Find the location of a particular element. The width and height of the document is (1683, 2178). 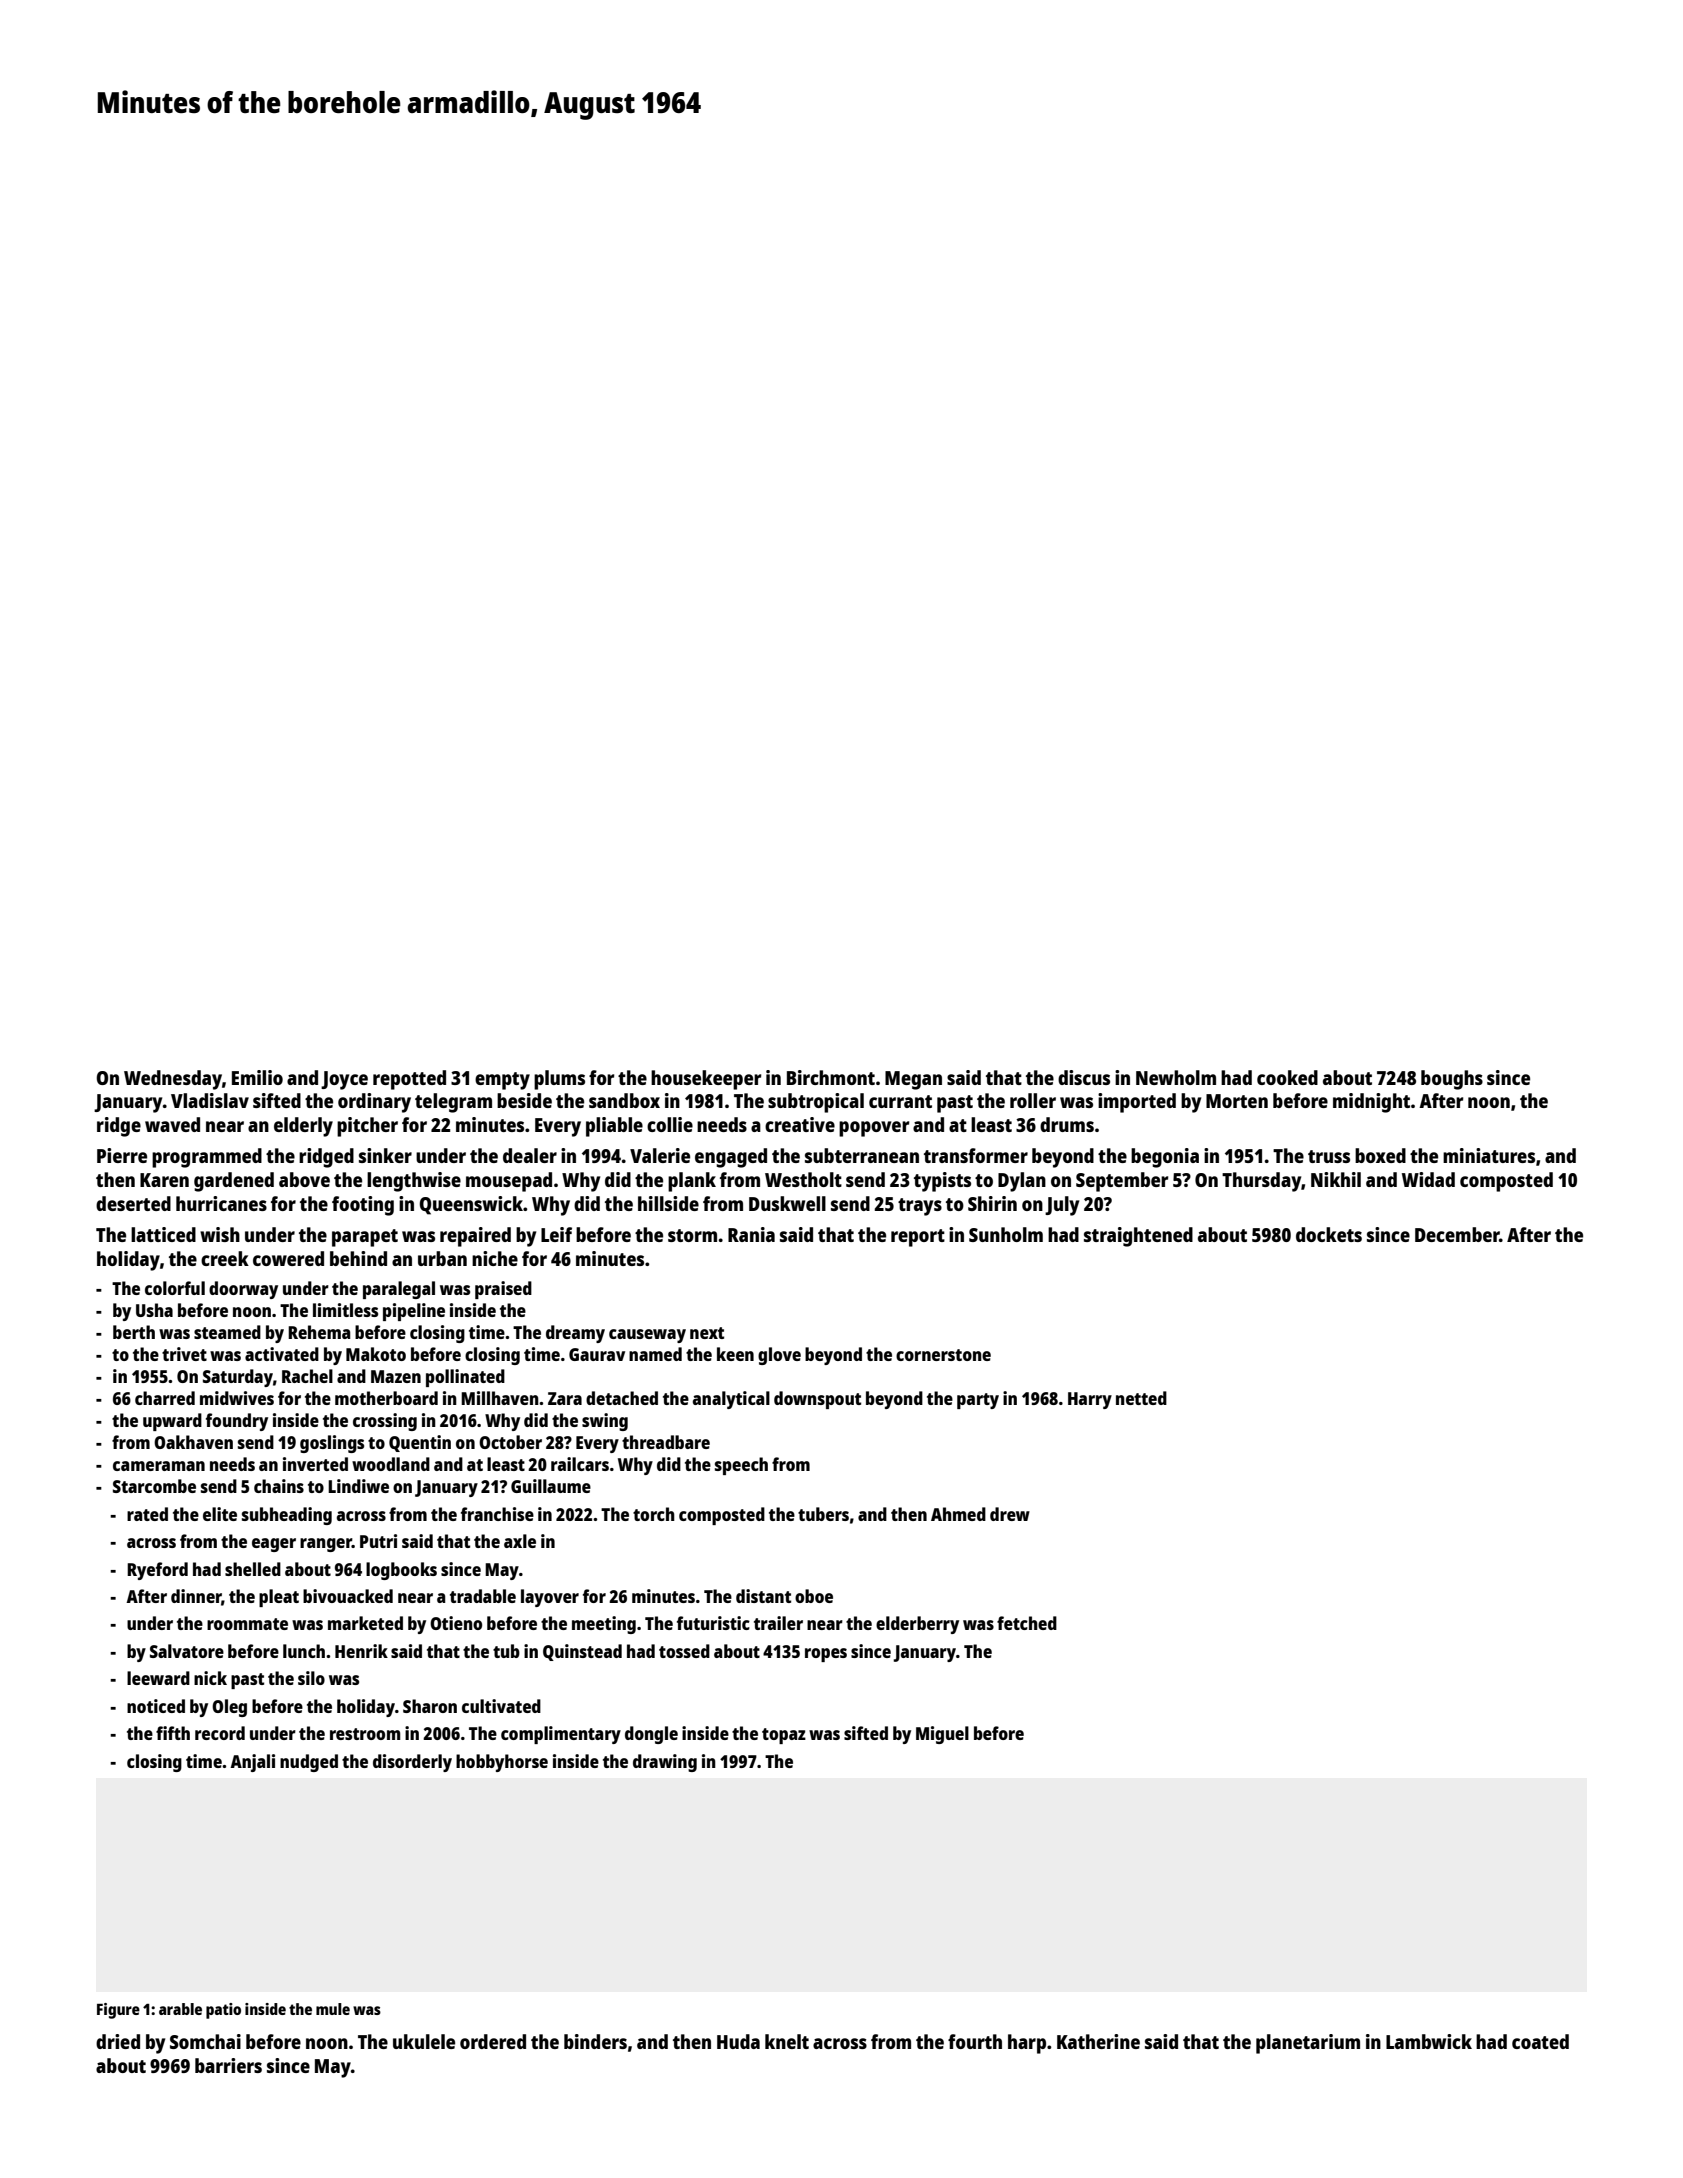

netted is located at coordinates (1141, 1398).
